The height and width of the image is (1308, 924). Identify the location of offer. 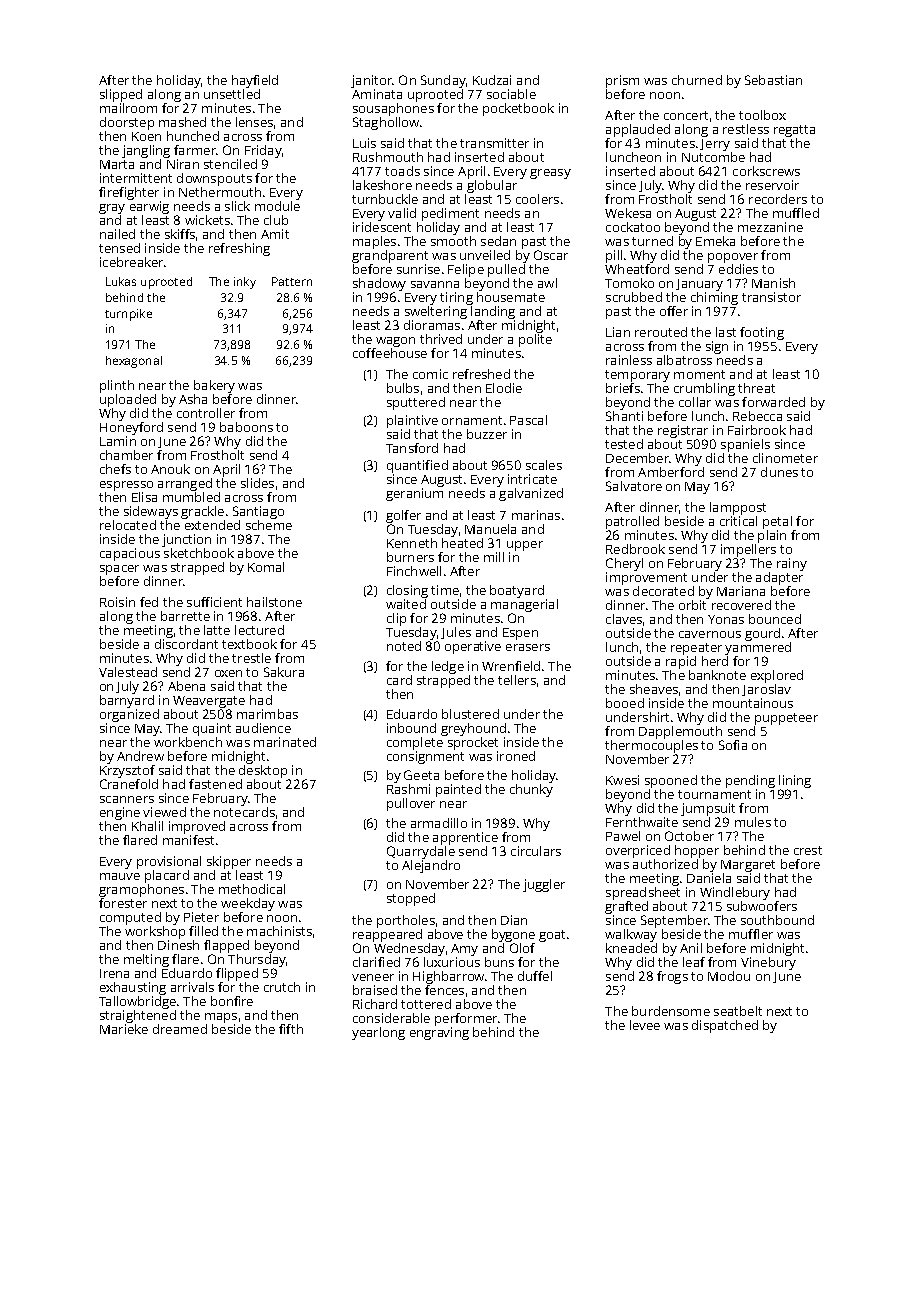
(674, 311).
